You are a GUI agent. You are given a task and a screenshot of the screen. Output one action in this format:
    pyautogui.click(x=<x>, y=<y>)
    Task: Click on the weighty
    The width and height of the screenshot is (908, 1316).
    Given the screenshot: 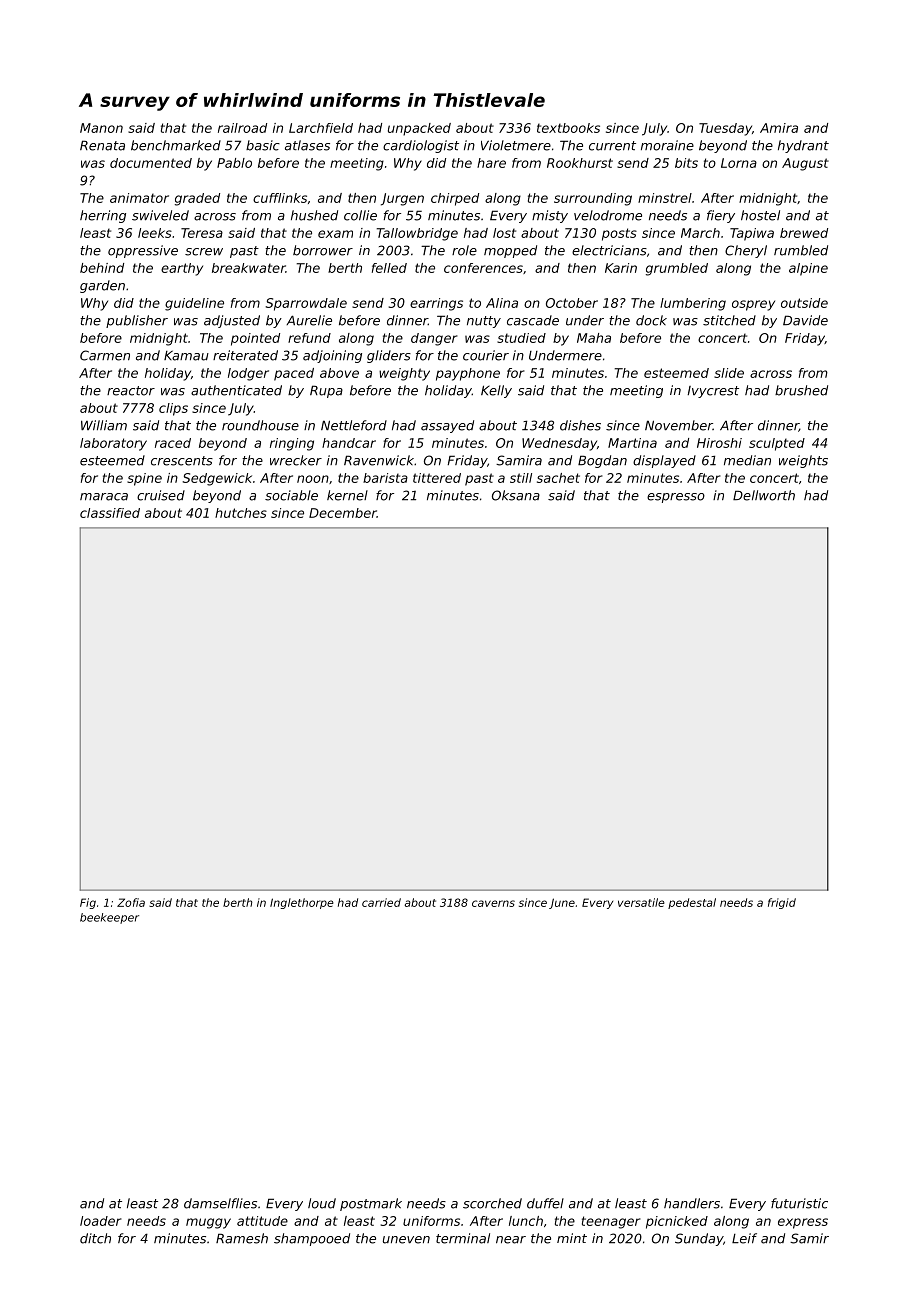 What is the action you would take?
    pyautogui.click(x=404, y=374)
